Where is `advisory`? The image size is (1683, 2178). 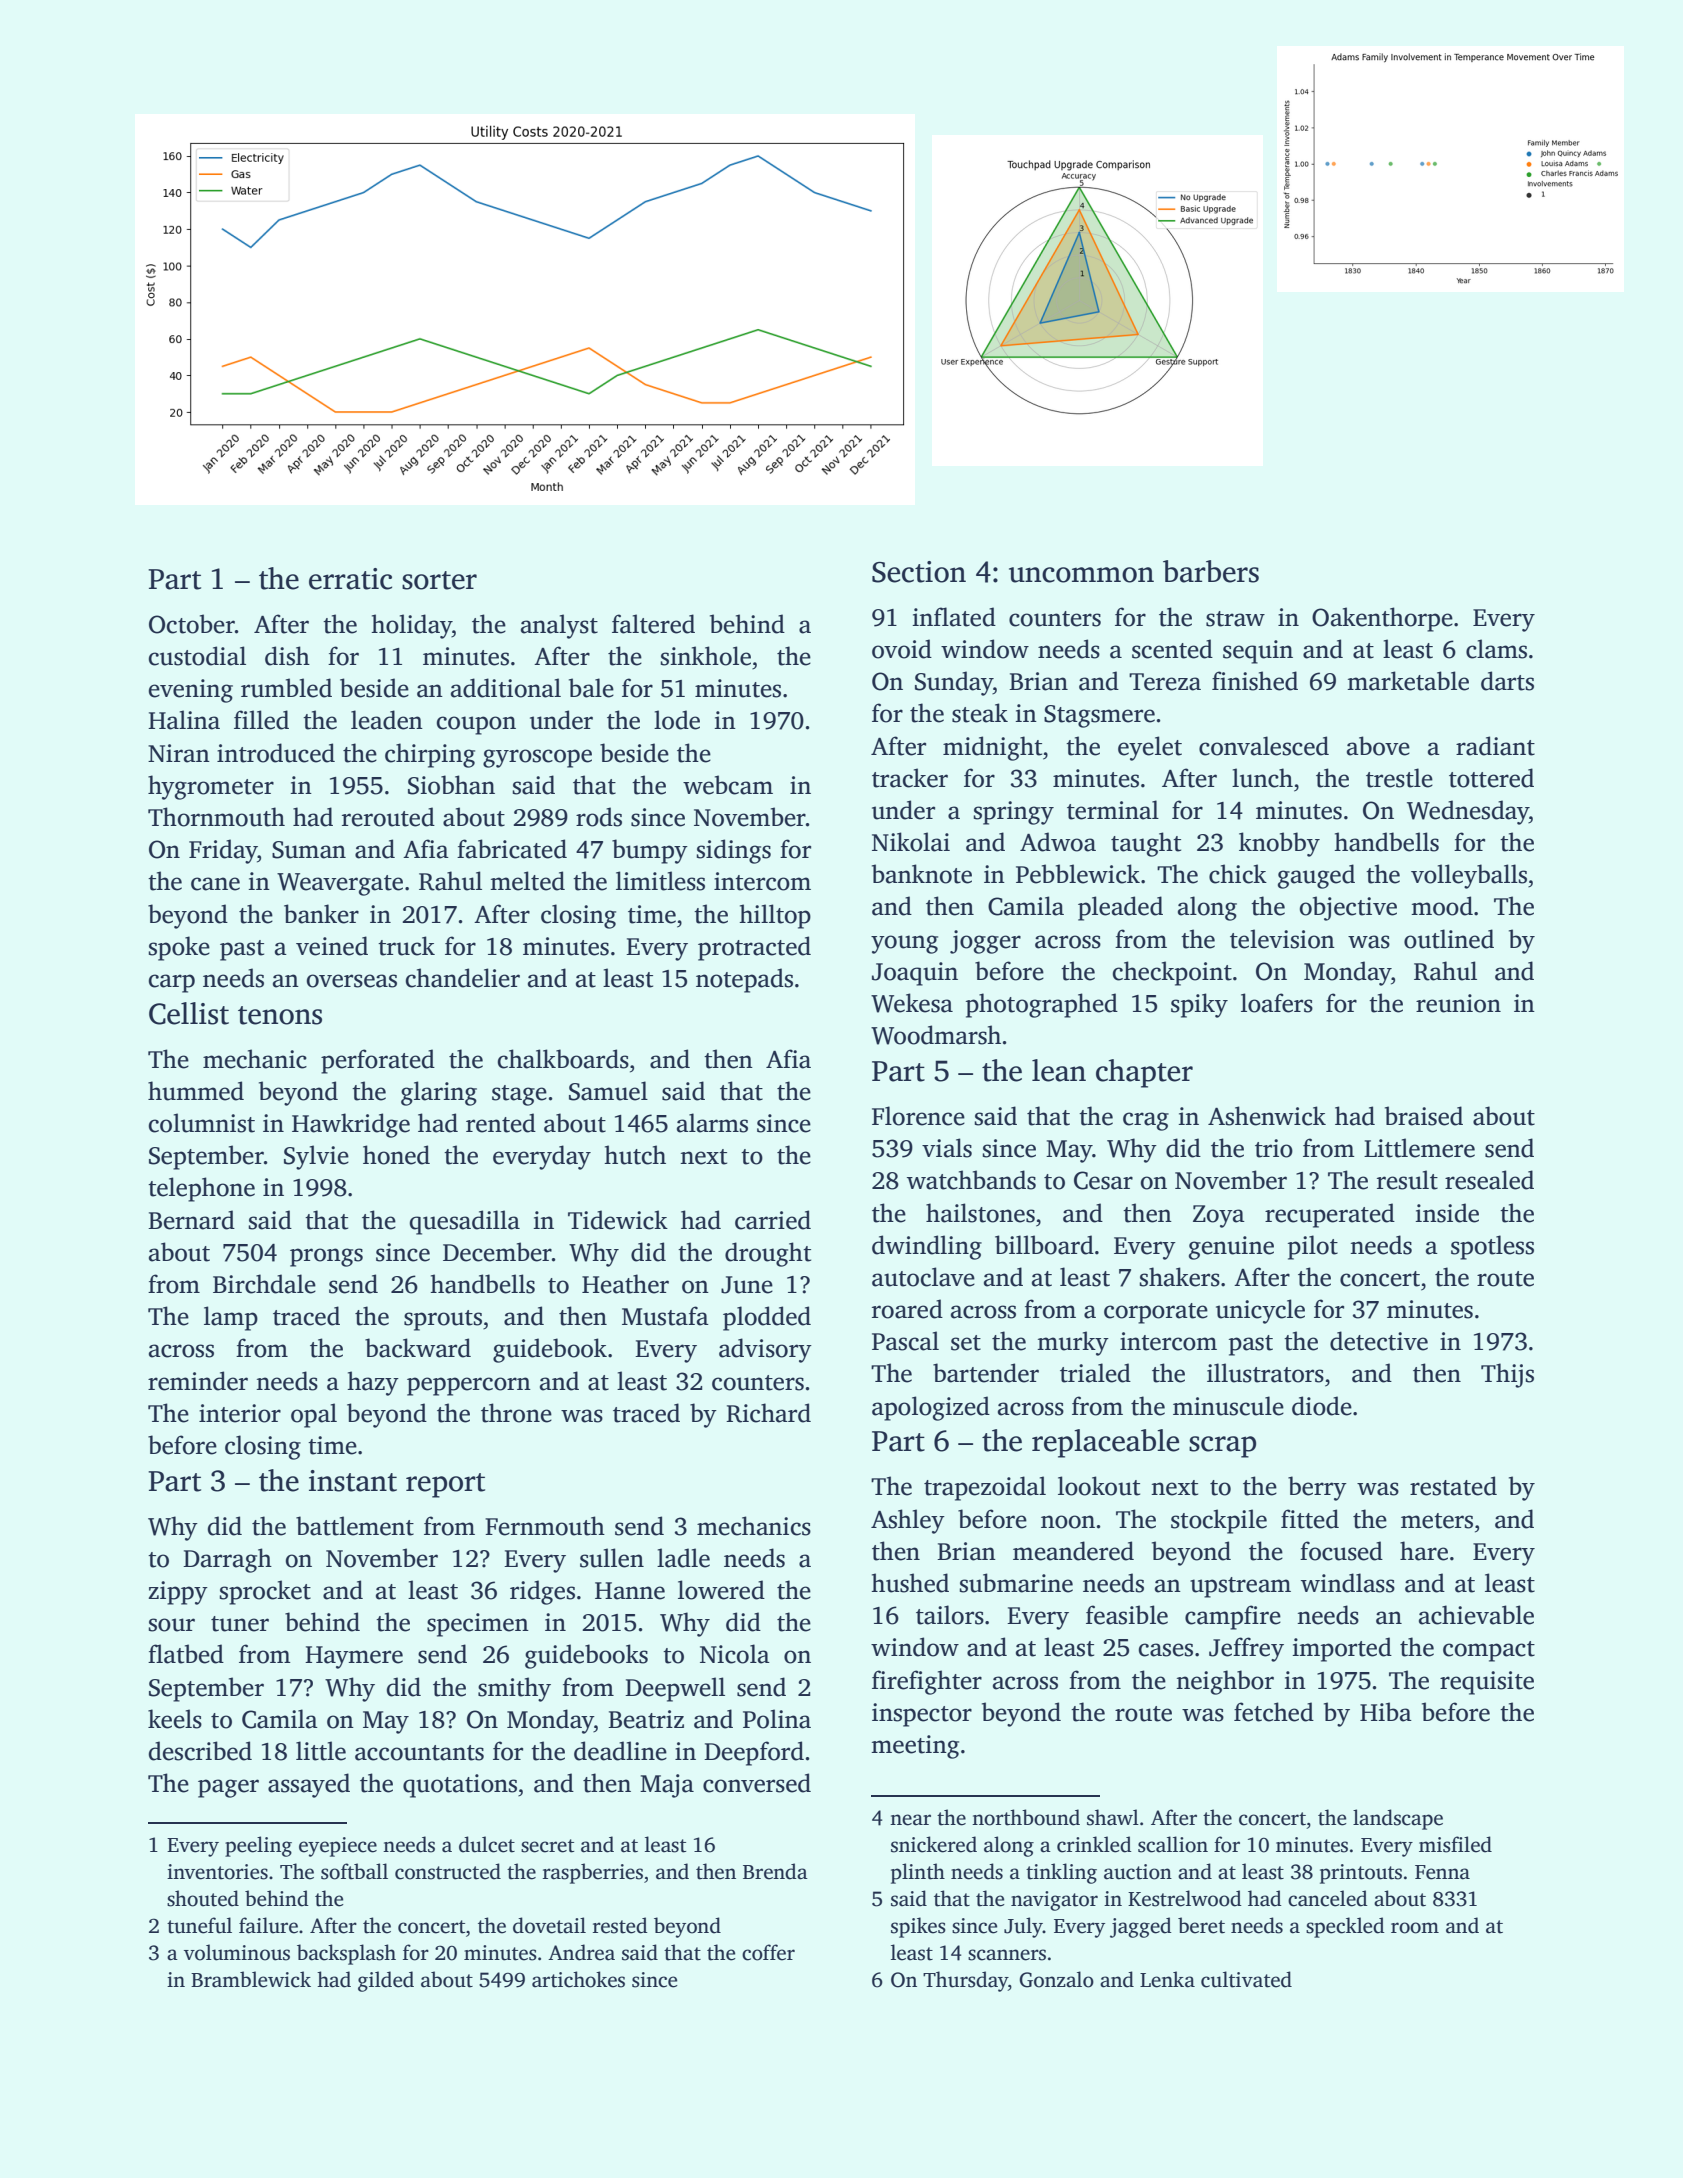 advisory is located at coordinates (765, 1350).
